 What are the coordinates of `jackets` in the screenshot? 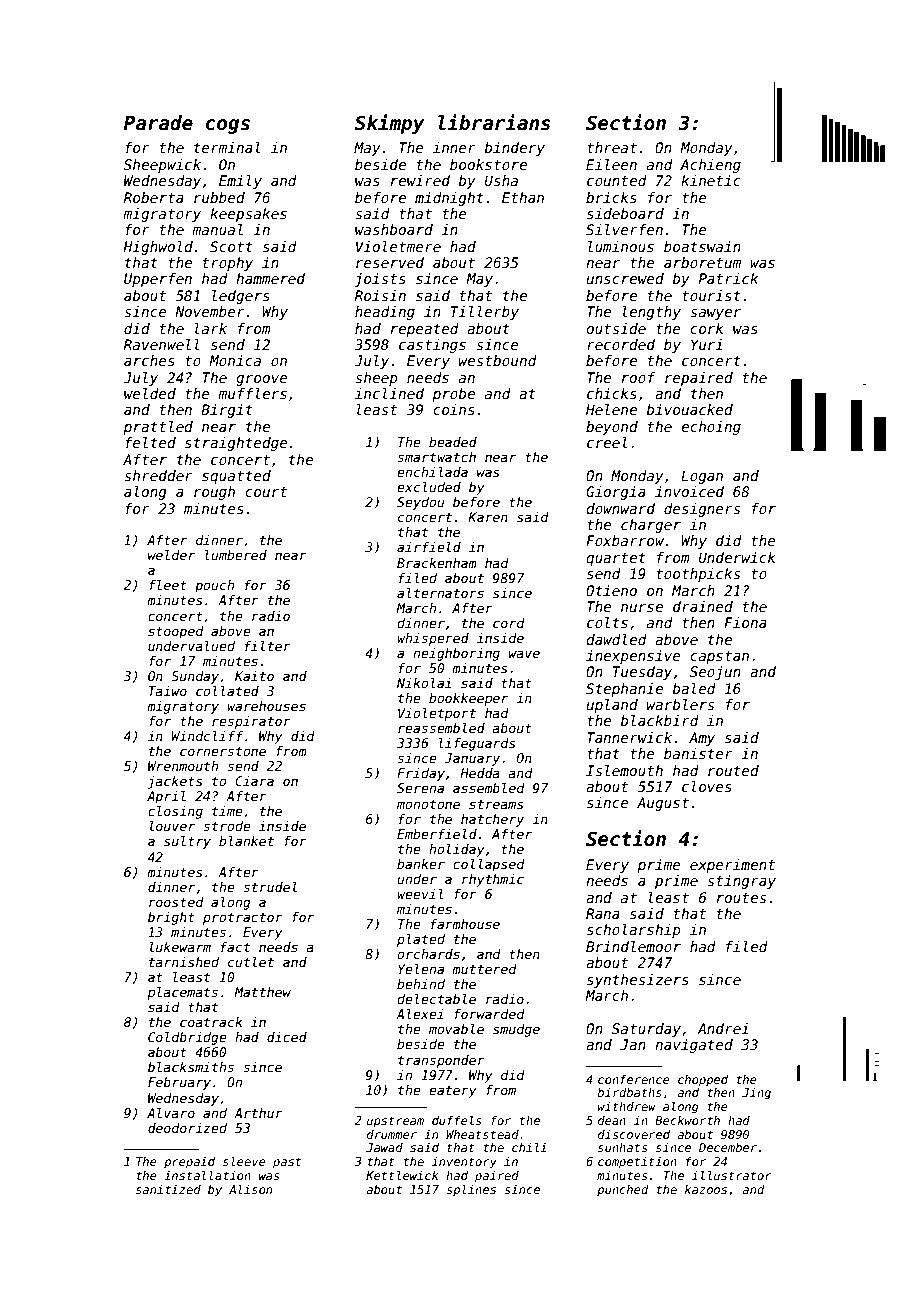 It's located at (175, 782).
